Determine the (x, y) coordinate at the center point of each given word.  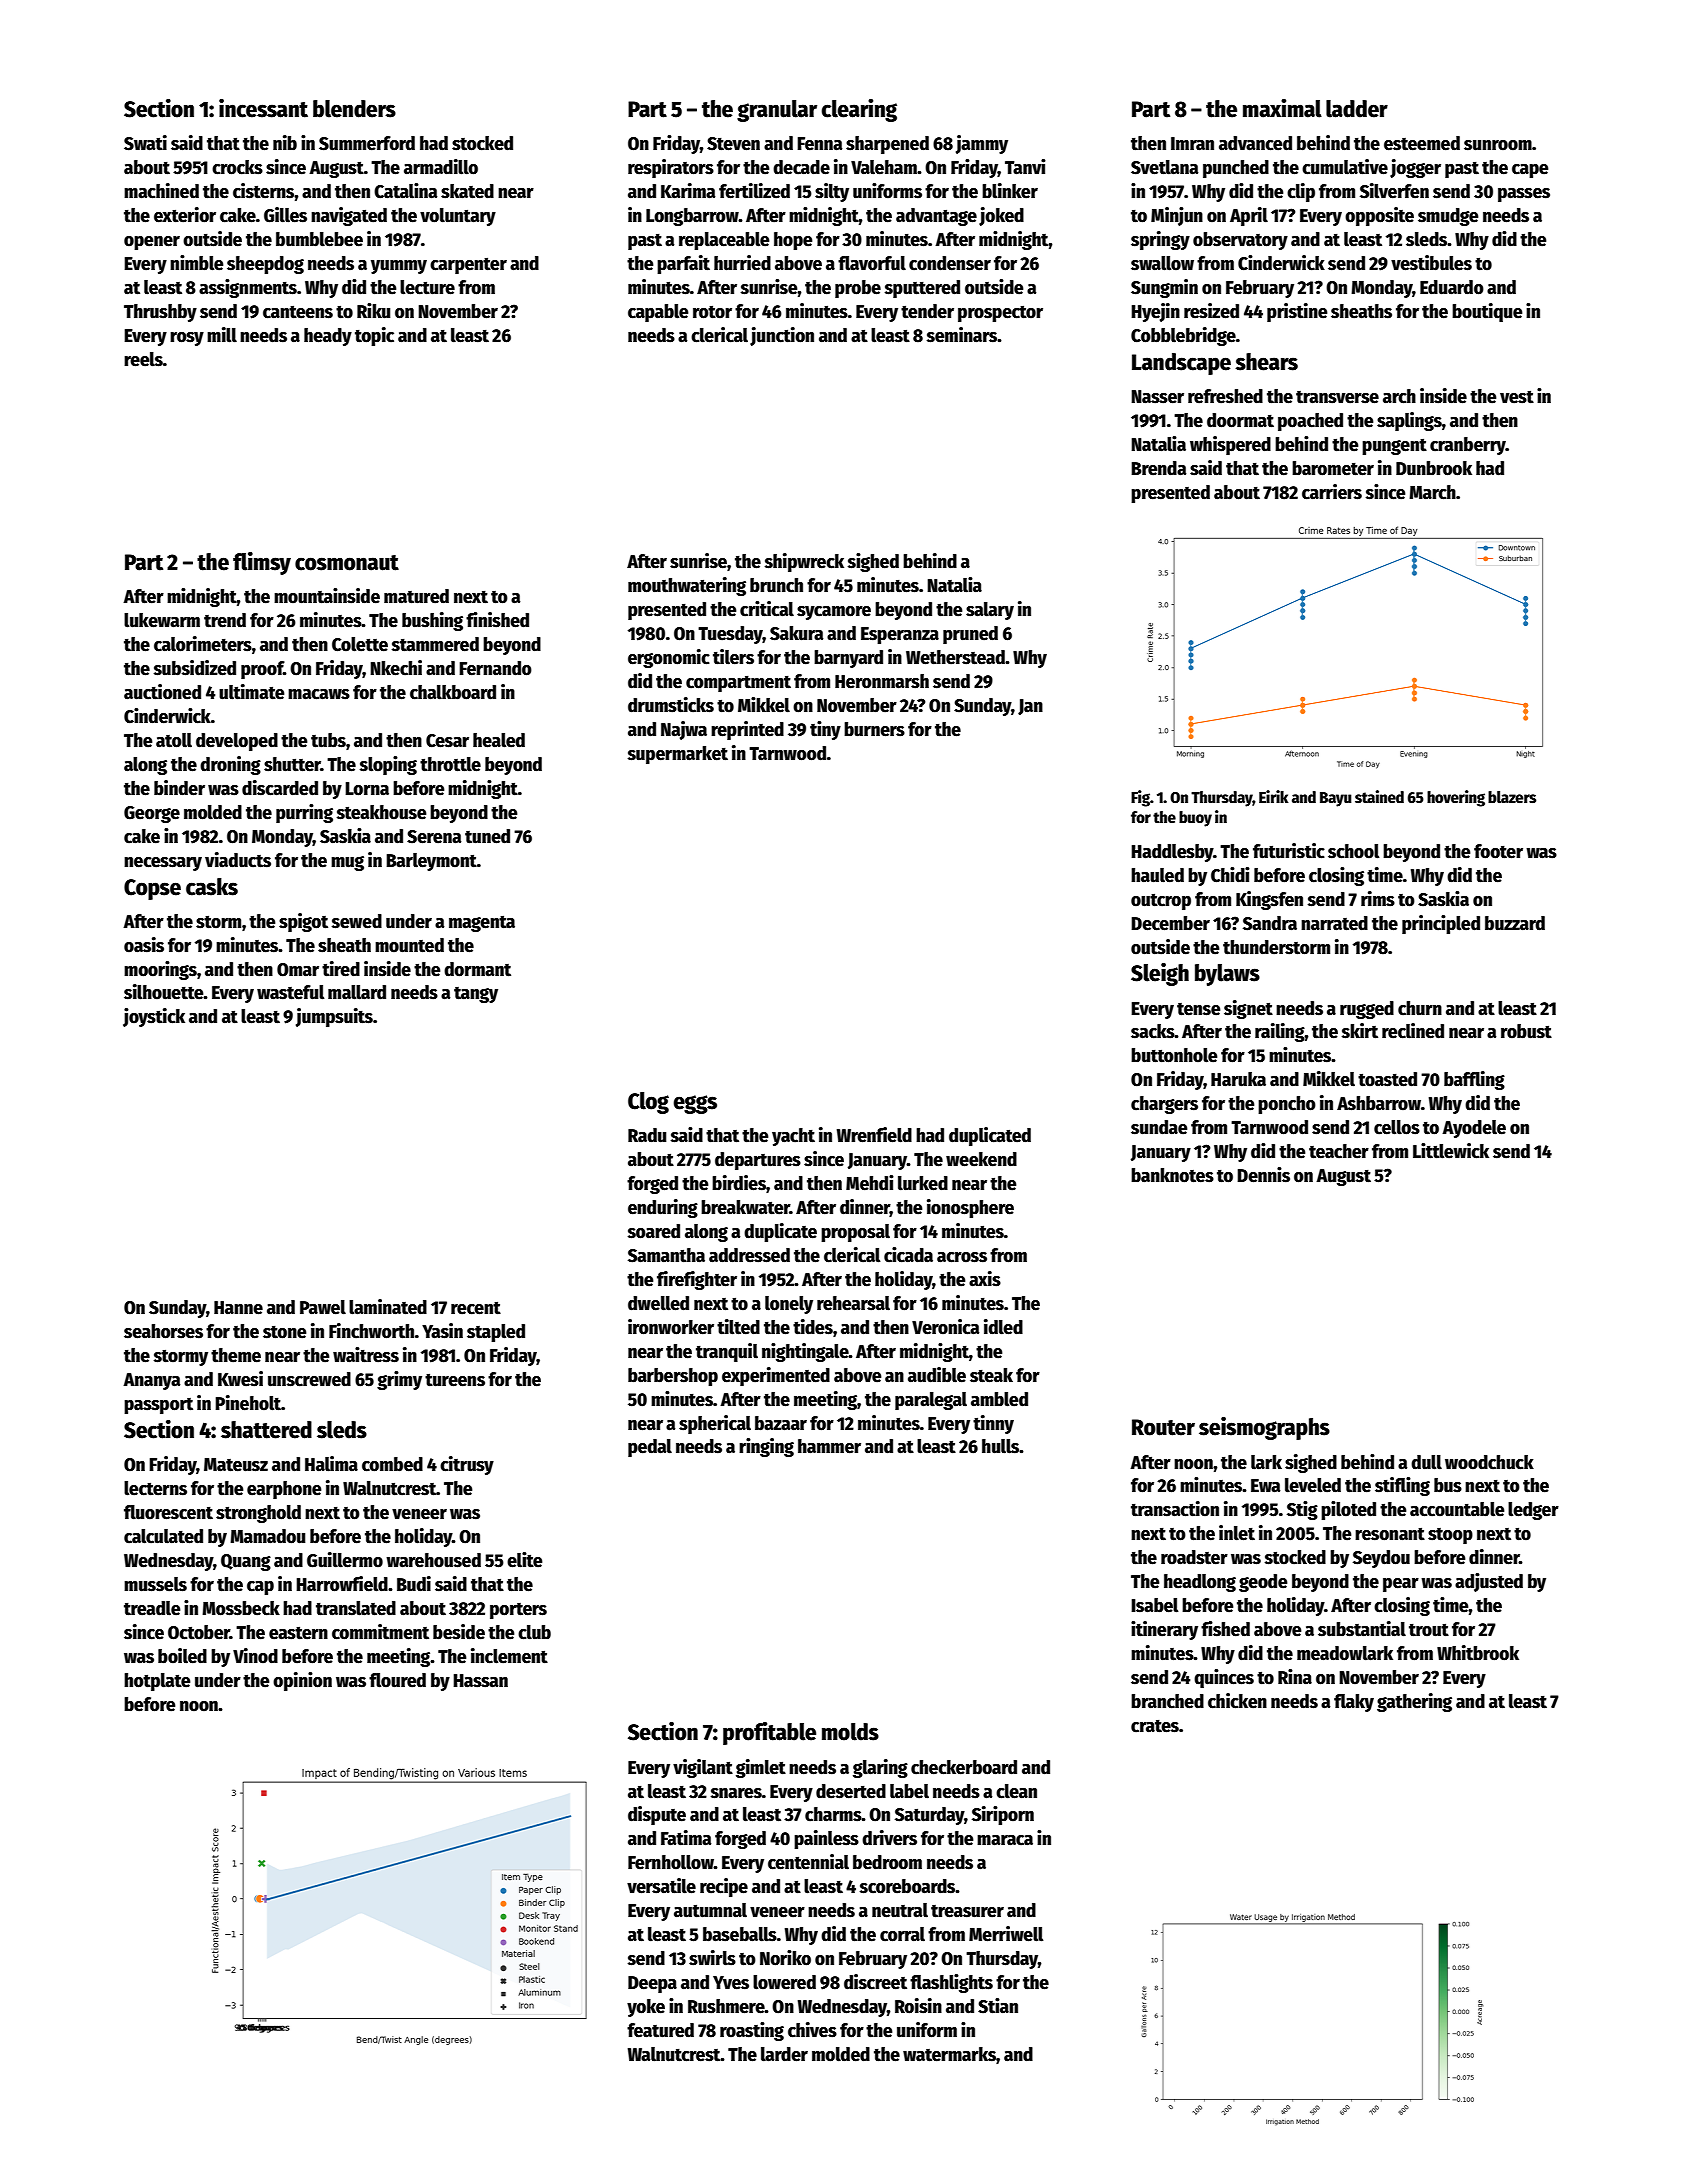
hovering (1456, 798)
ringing (766, 1447)
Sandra (1270, 923)
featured (660, 2030)
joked (1001, 216)
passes (1524, 195)
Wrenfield (874, 1135)
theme (236, 1355)
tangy (476, 995)
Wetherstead (955, 657)
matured (416, 596)
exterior (185, 215)
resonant (1390, 1534)
